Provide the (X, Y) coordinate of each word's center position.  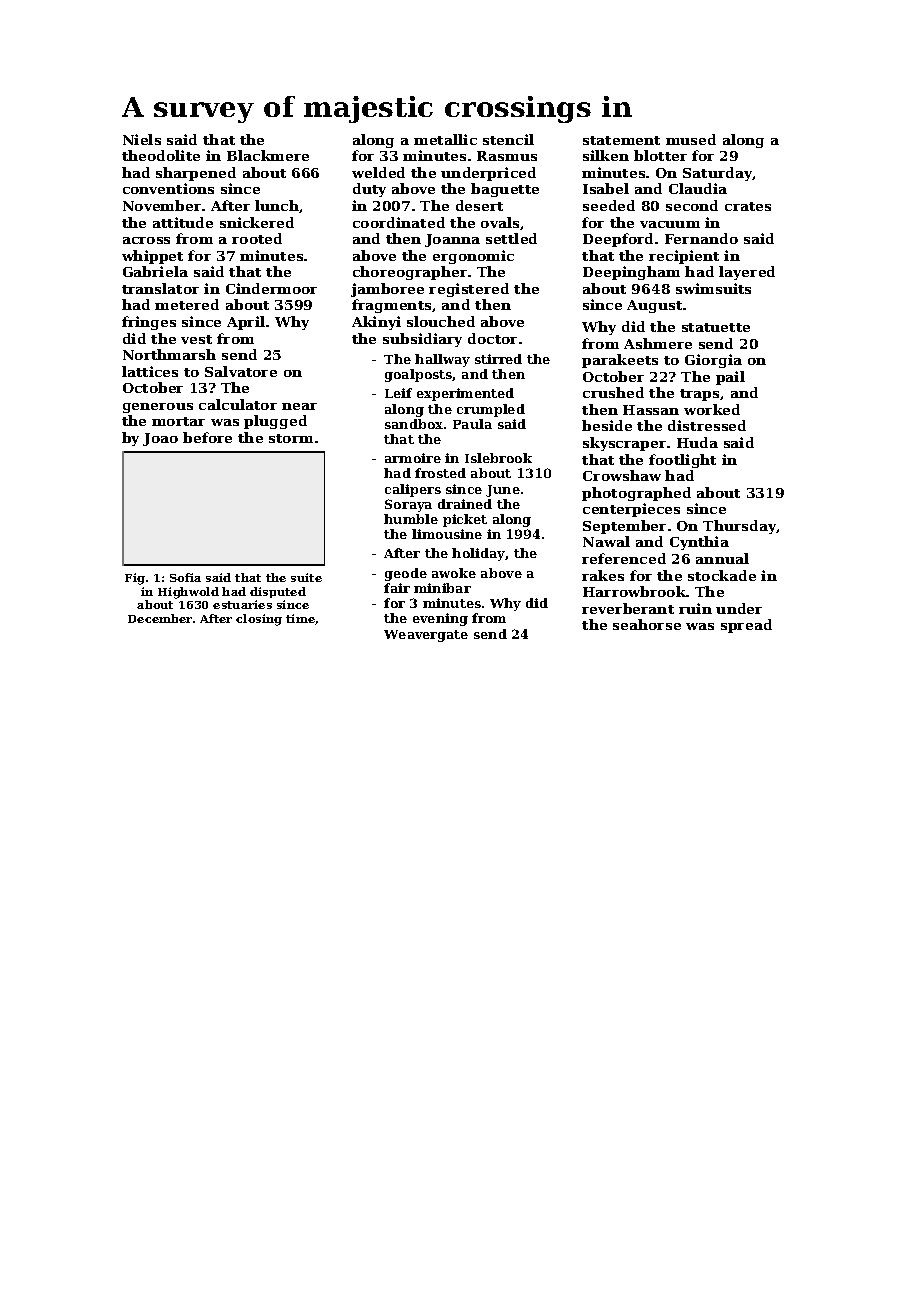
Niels (142, 139)
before (207, 437)
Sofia (185, 577)
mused (691, 139)
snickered (257, 222)
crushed (613, 392)
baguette (505, 190)
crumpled (491, 410)
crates (748, 206)
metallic (445, 139)
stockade (722, 575)
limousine (447, 534)
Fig (135, 579)
